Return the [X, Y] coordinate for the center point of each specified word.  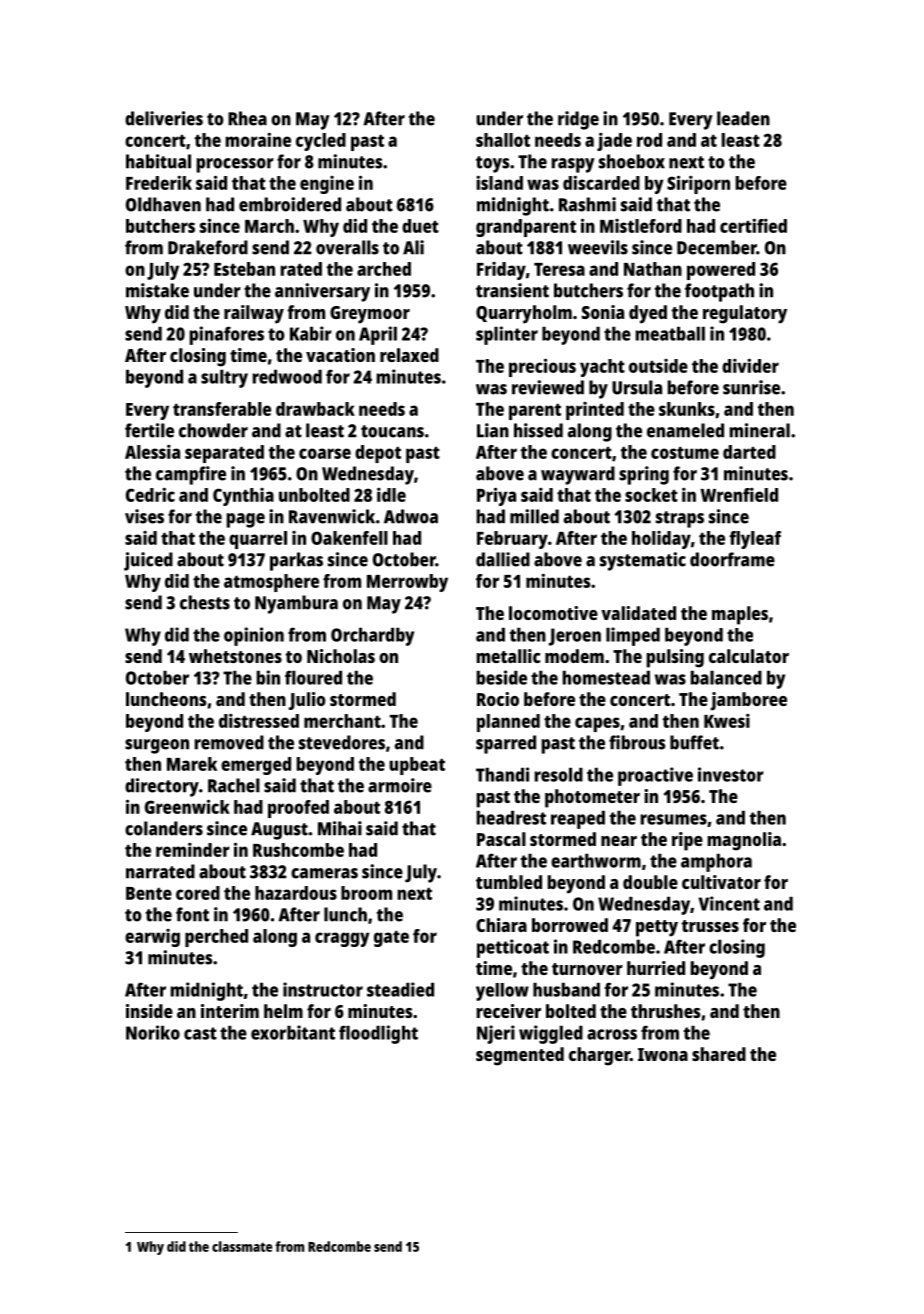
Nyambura [296, 604]
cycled [321, 142]
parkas [296, 561]
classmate [242, 1246]
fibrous [637, 742]
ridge [578, 120]
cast [200, 1033]
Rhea [247, 118]
